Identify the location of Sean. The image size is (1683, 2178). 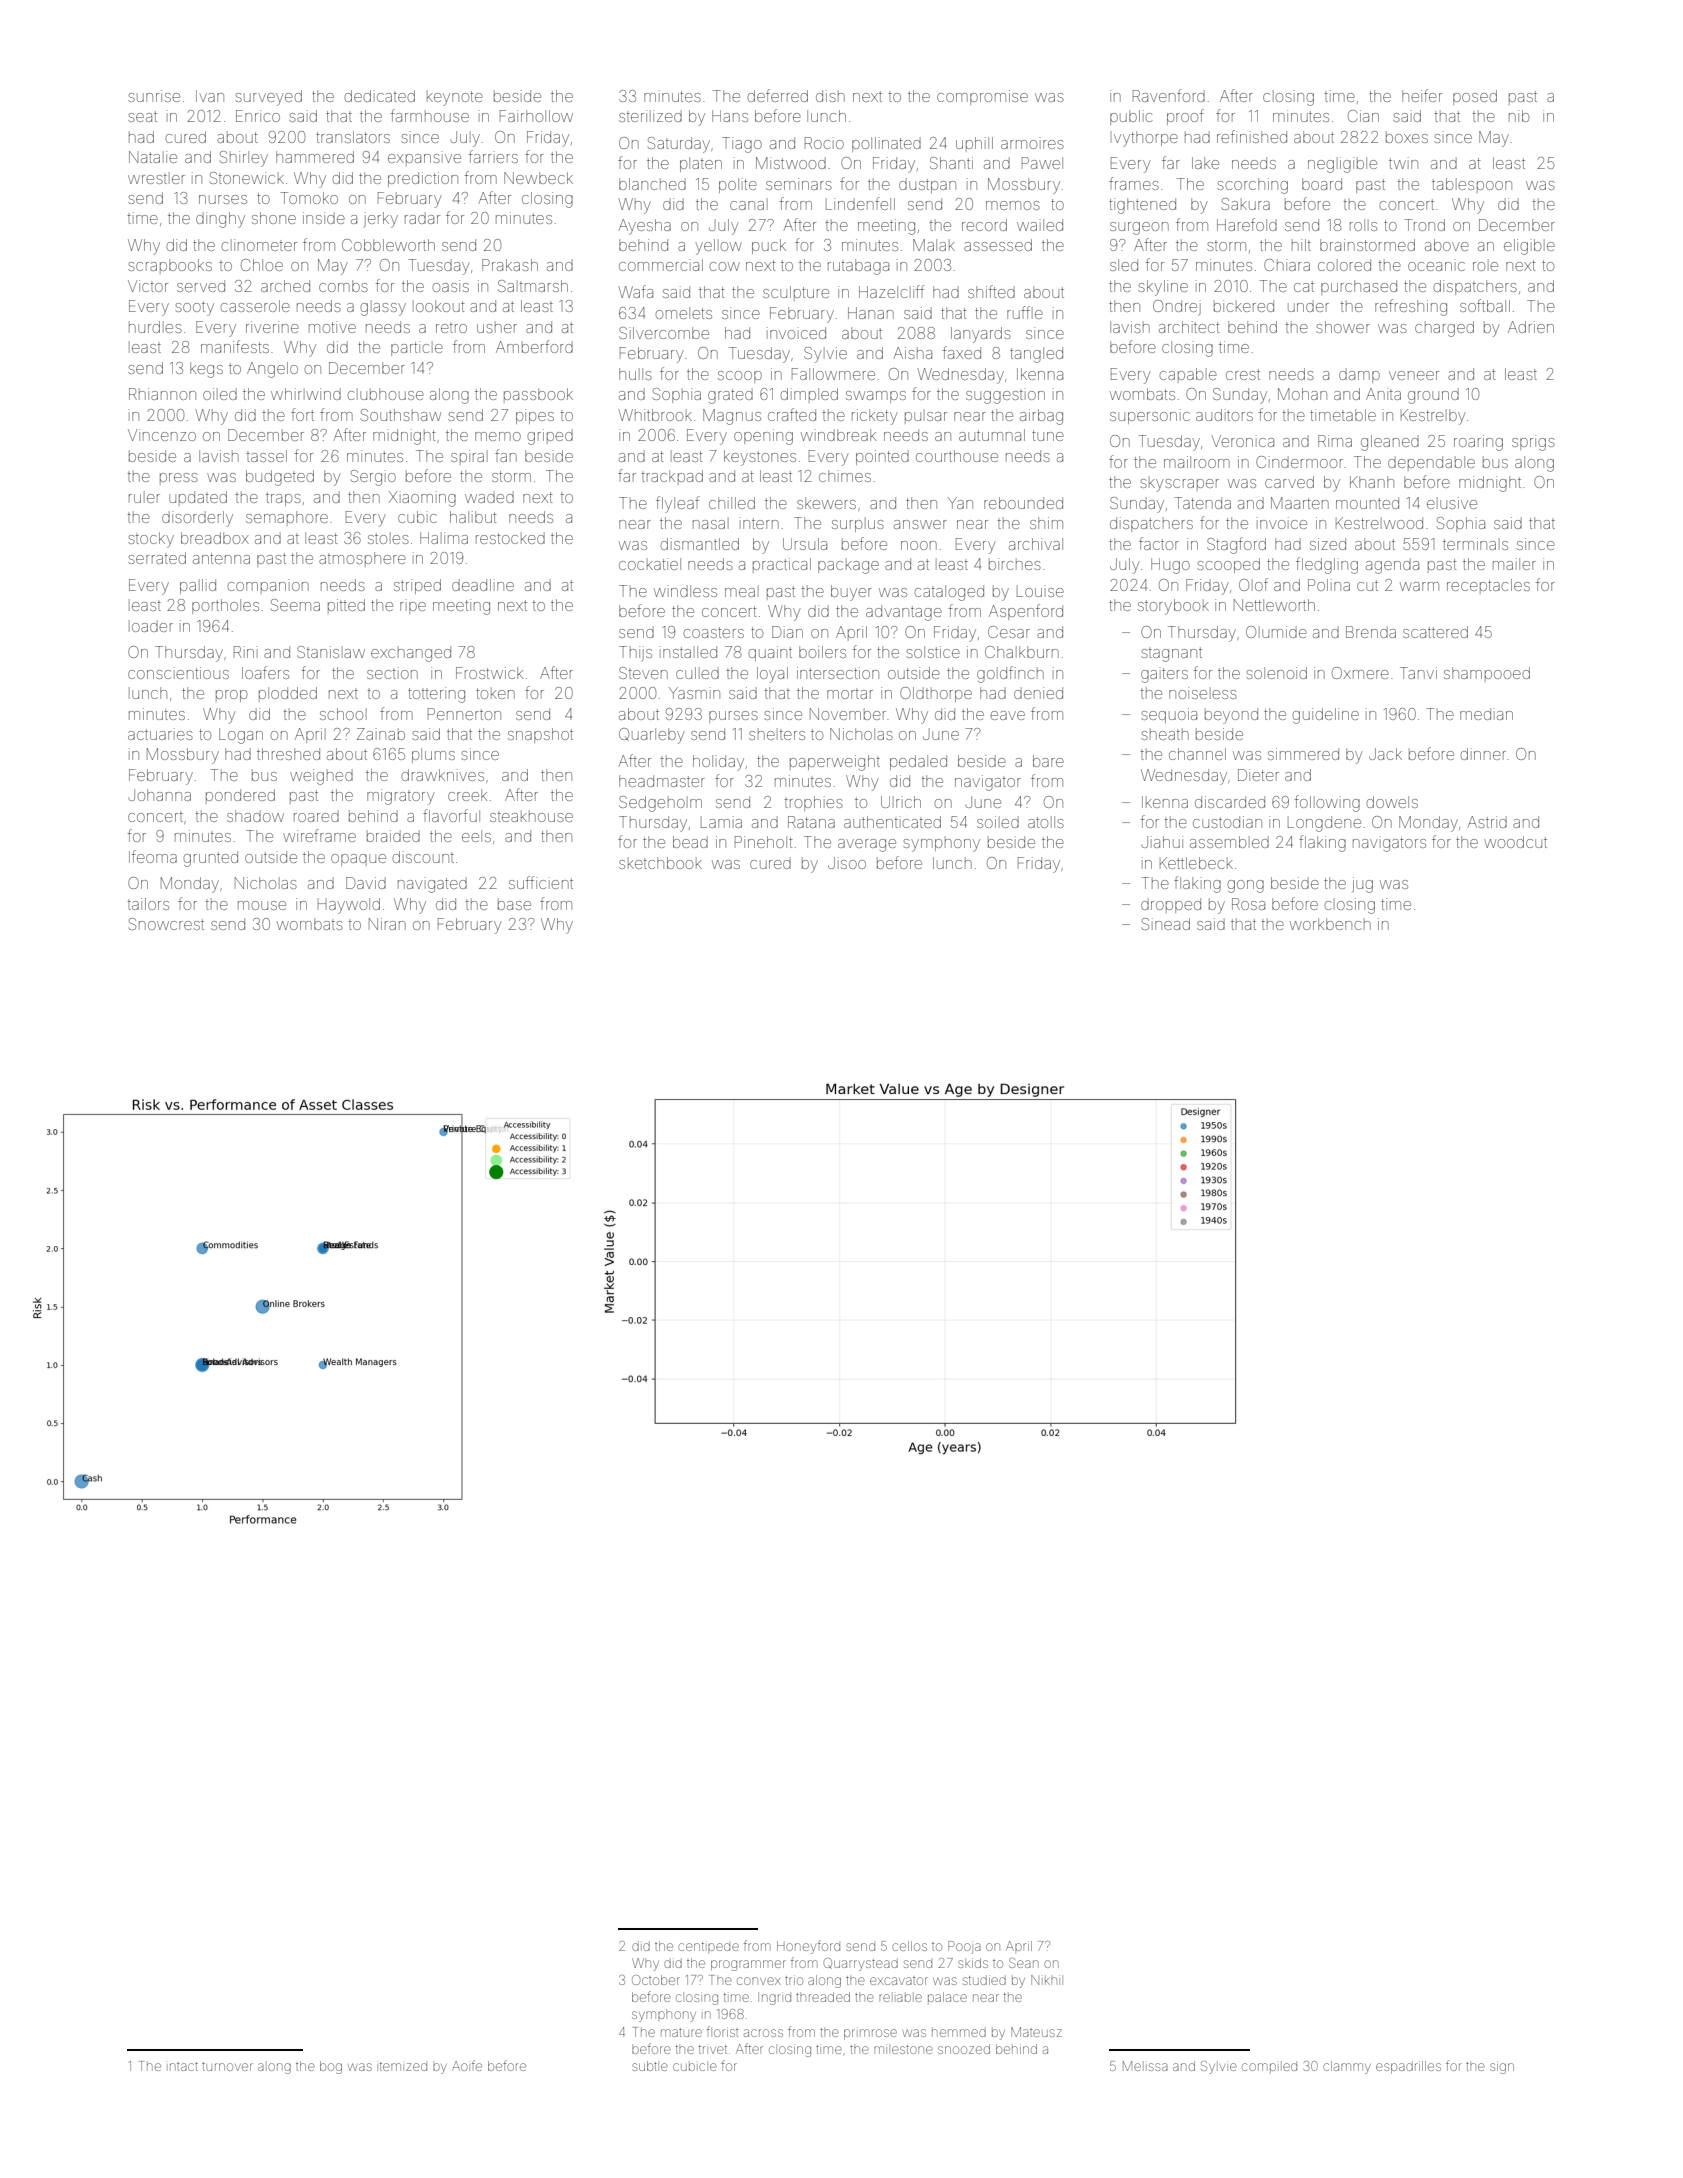
(1024, 1963).
